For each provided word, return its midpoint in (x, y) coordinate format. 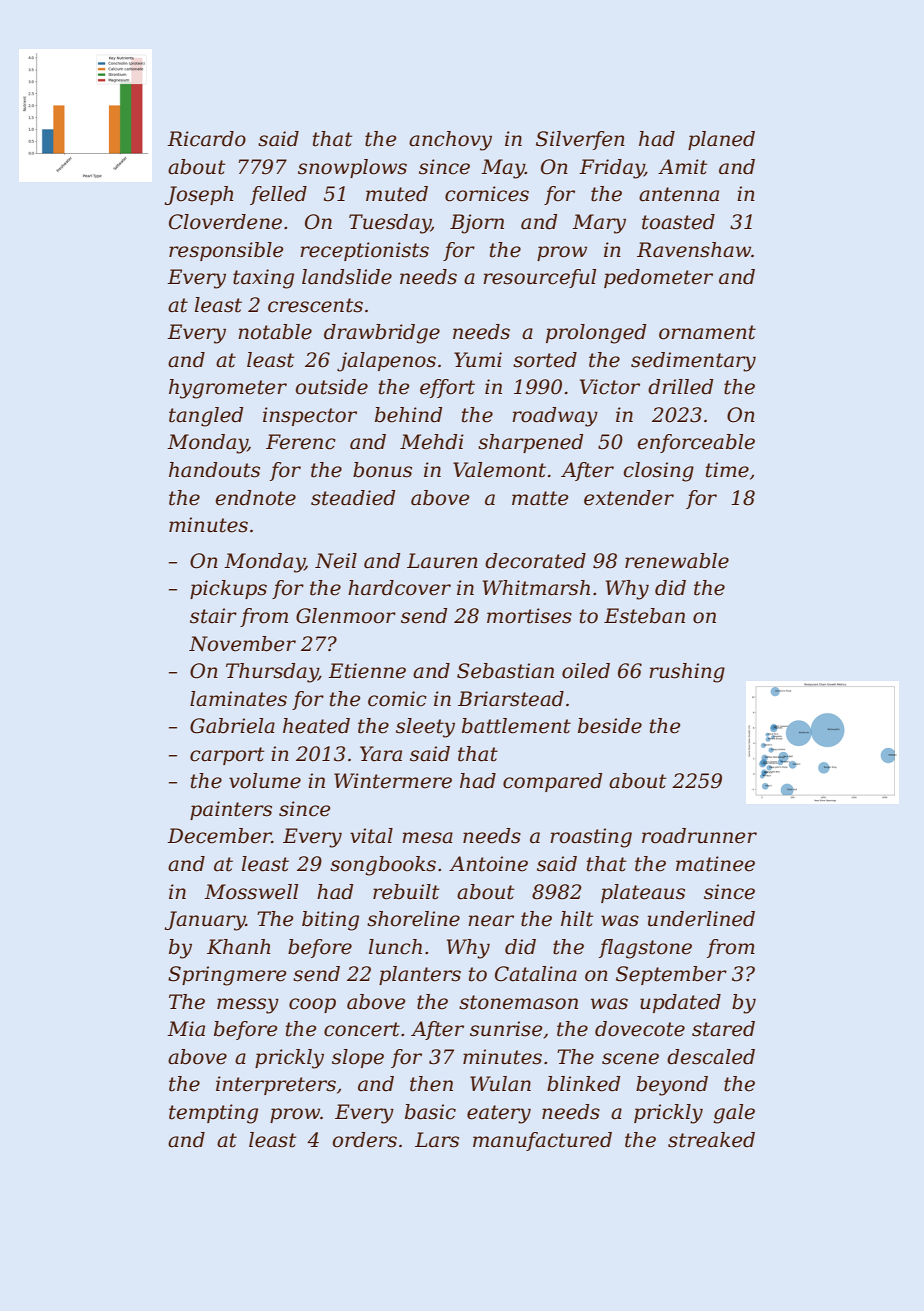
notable (275, 332)
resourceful (539, 278)
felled (278, 195)
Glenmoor (346, 616)
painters (231, 810)
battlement (516, 726)
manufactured (542, 1141)
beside (610, 726)
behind (408, 415)
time (727, 470)
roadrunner (699, 836)
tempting (213, 1114)
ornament (707, 332)
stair (213, 616)
